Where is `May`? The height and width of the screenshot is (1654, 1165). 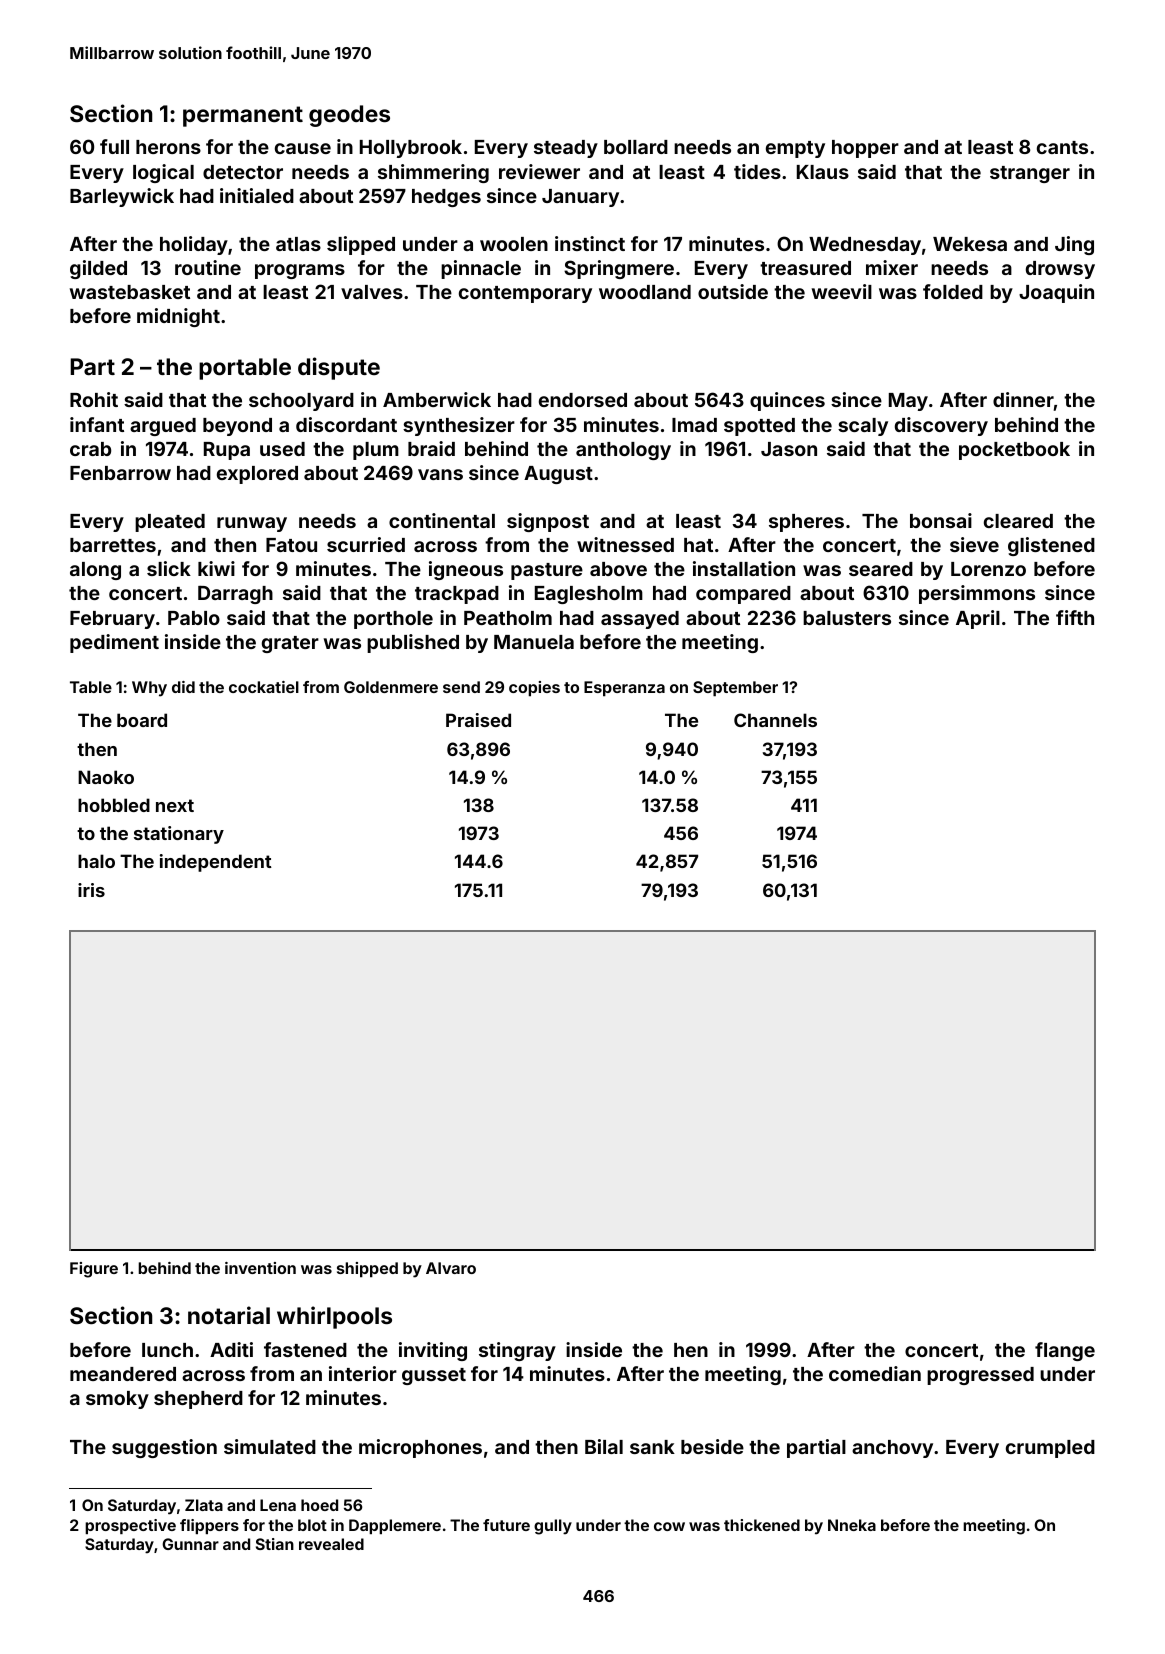
May is located at coordinates (908, 402).
